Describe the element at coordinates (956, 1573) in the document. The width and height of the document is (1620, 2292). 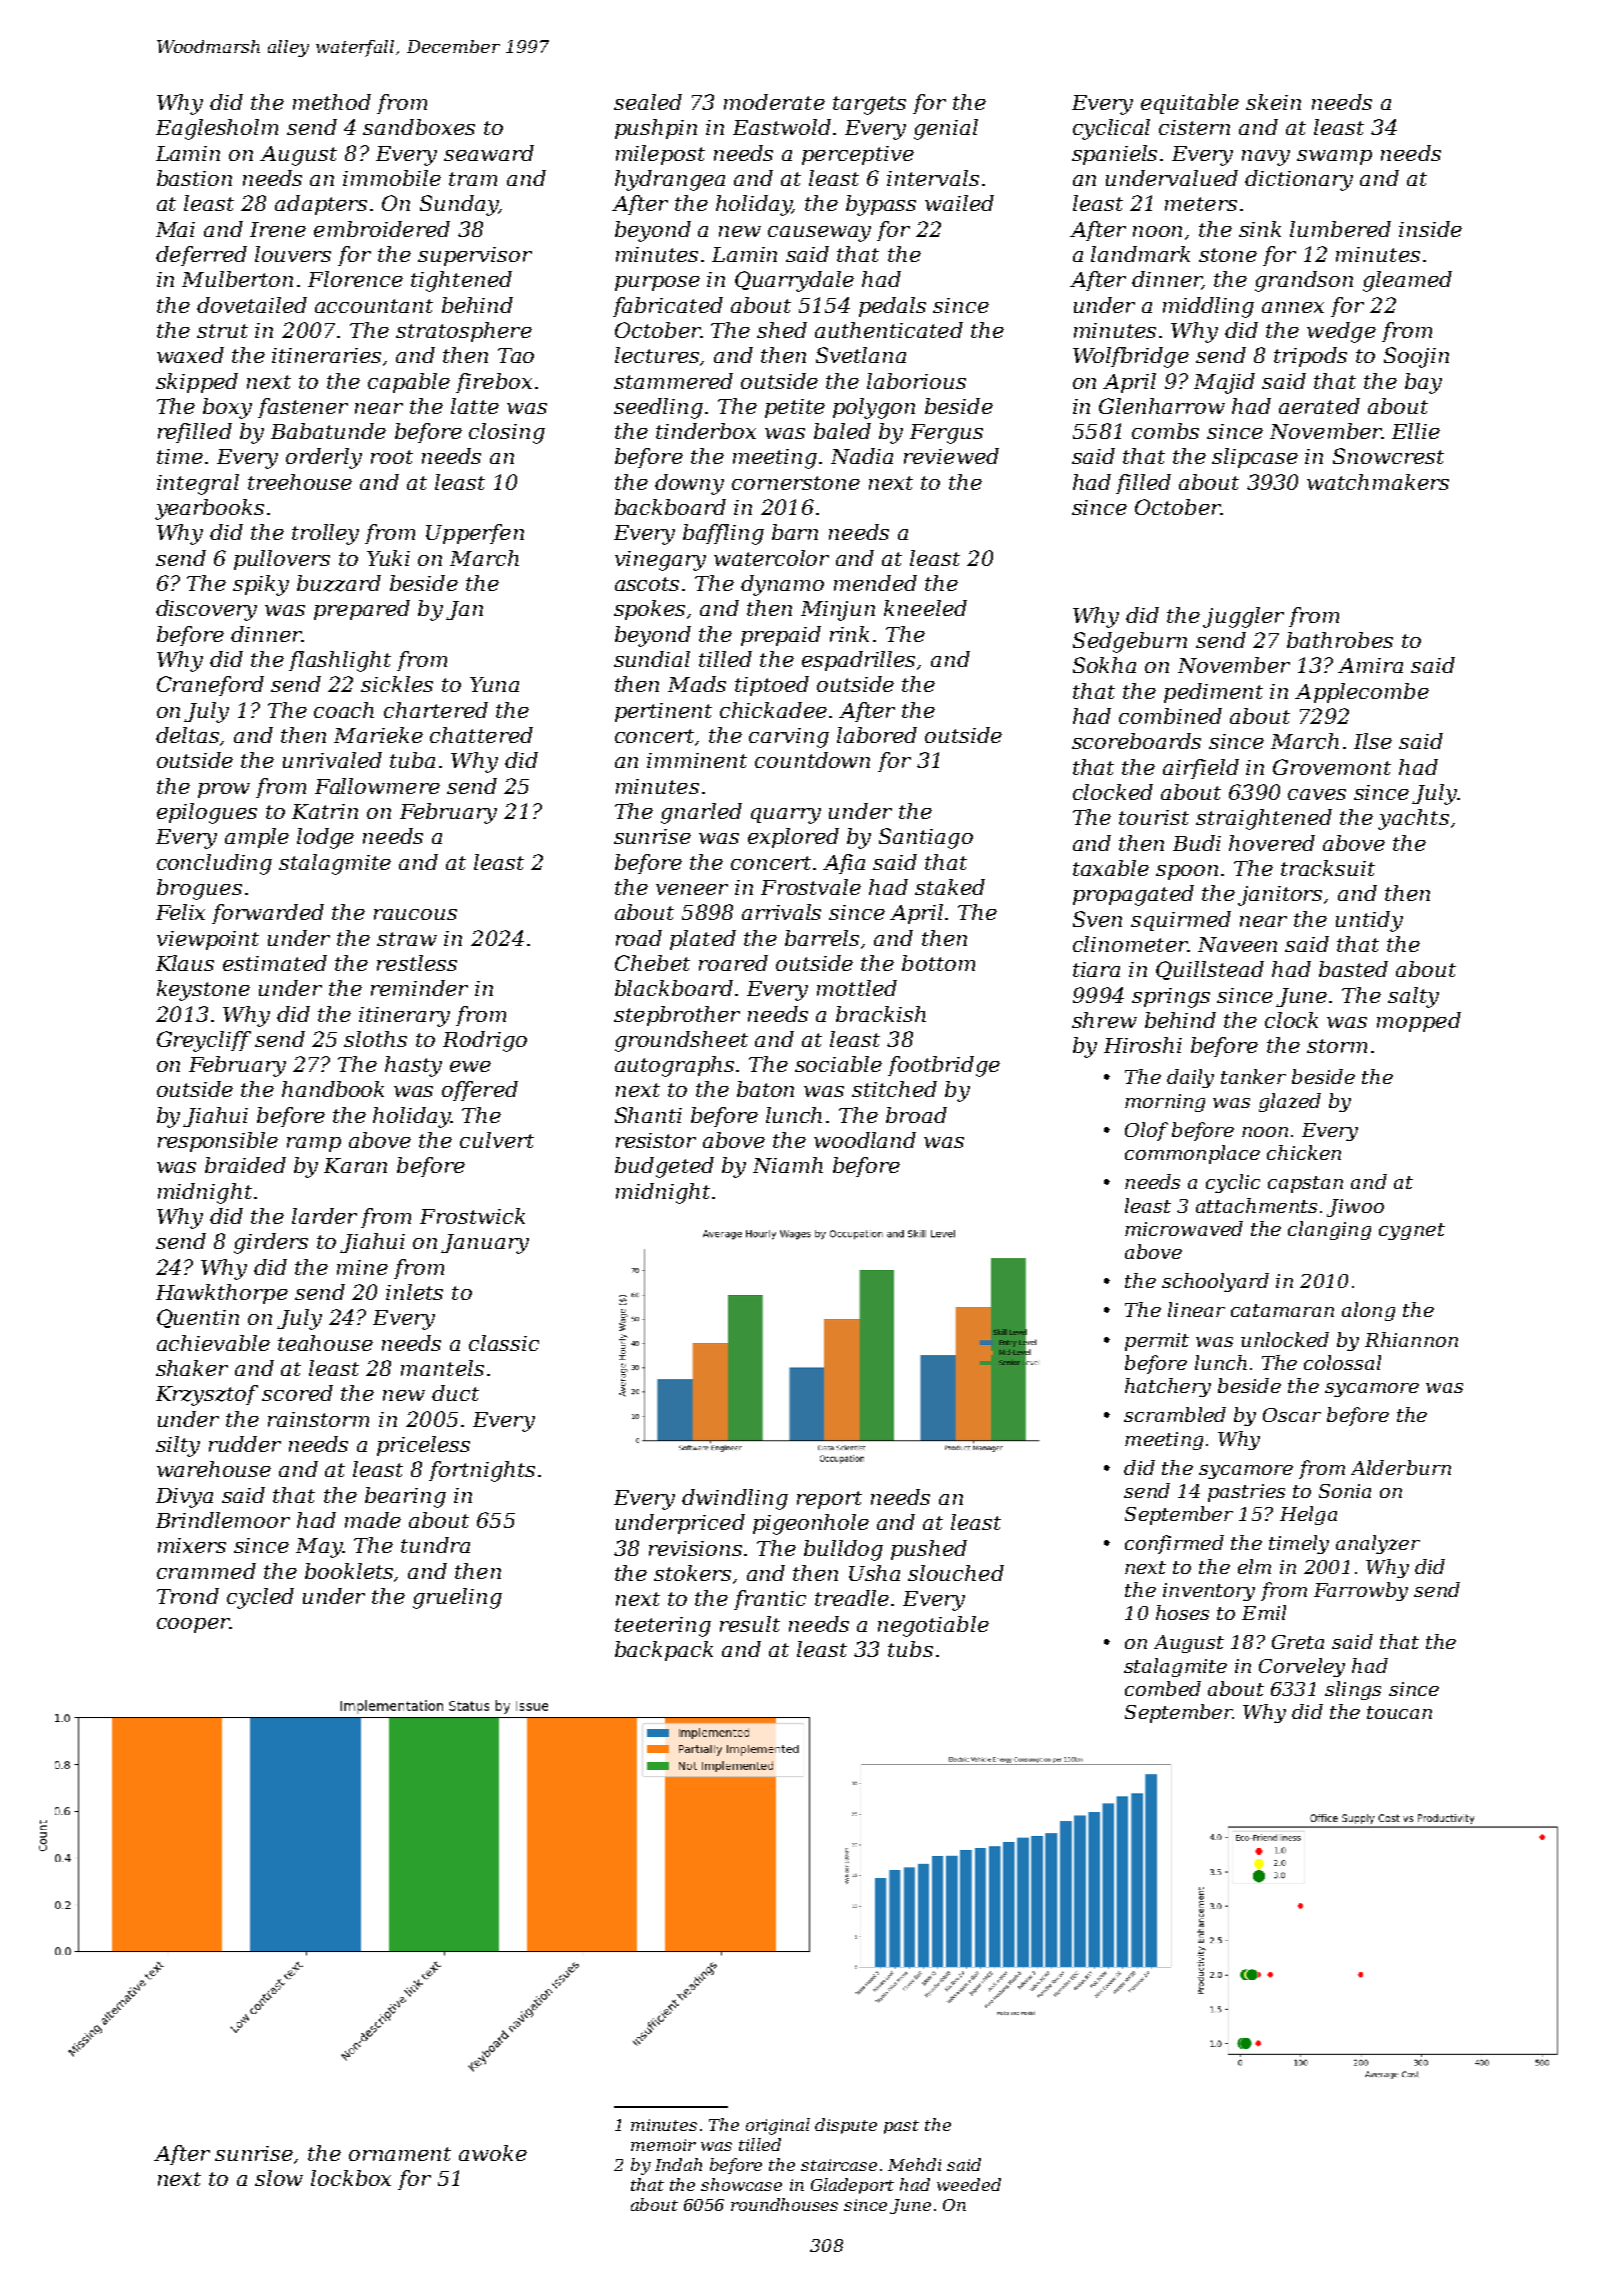
I see `slouched` at that location.
